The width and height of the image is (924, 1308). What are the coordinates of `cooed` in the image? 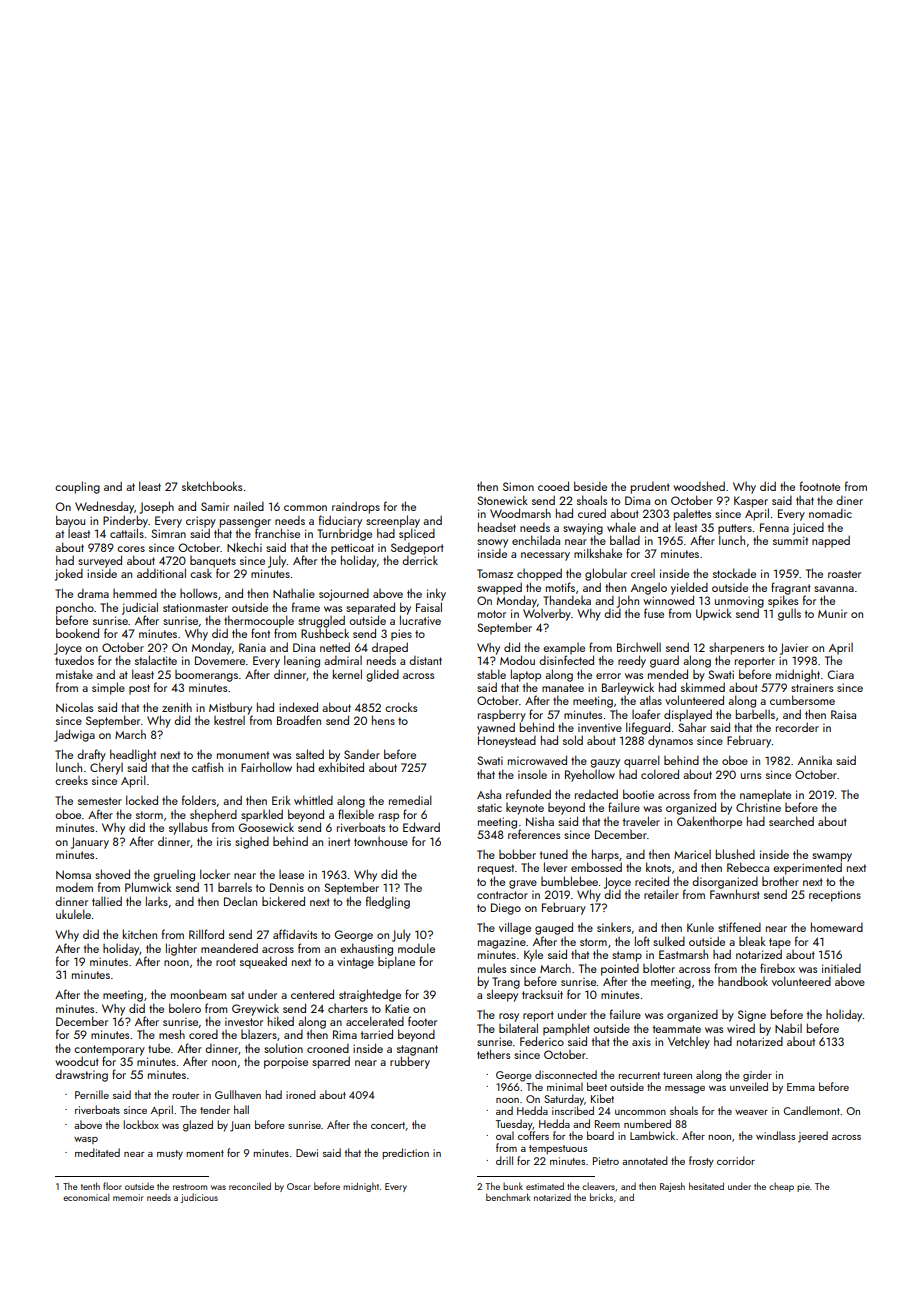 It's located at (553, 486).
